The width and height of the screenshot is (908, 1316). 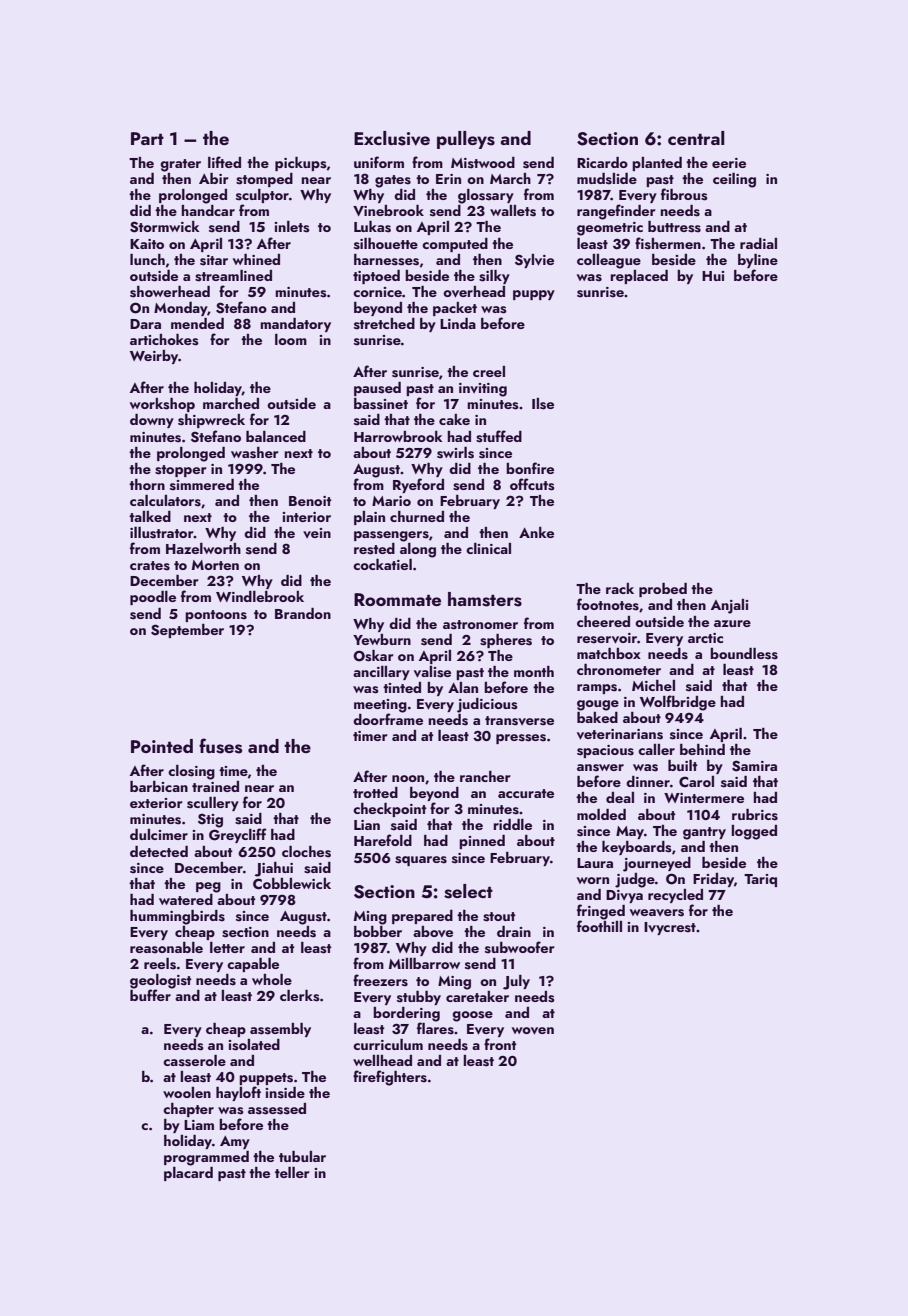 I want to click on casserole, so click(x=194, y=1061).
